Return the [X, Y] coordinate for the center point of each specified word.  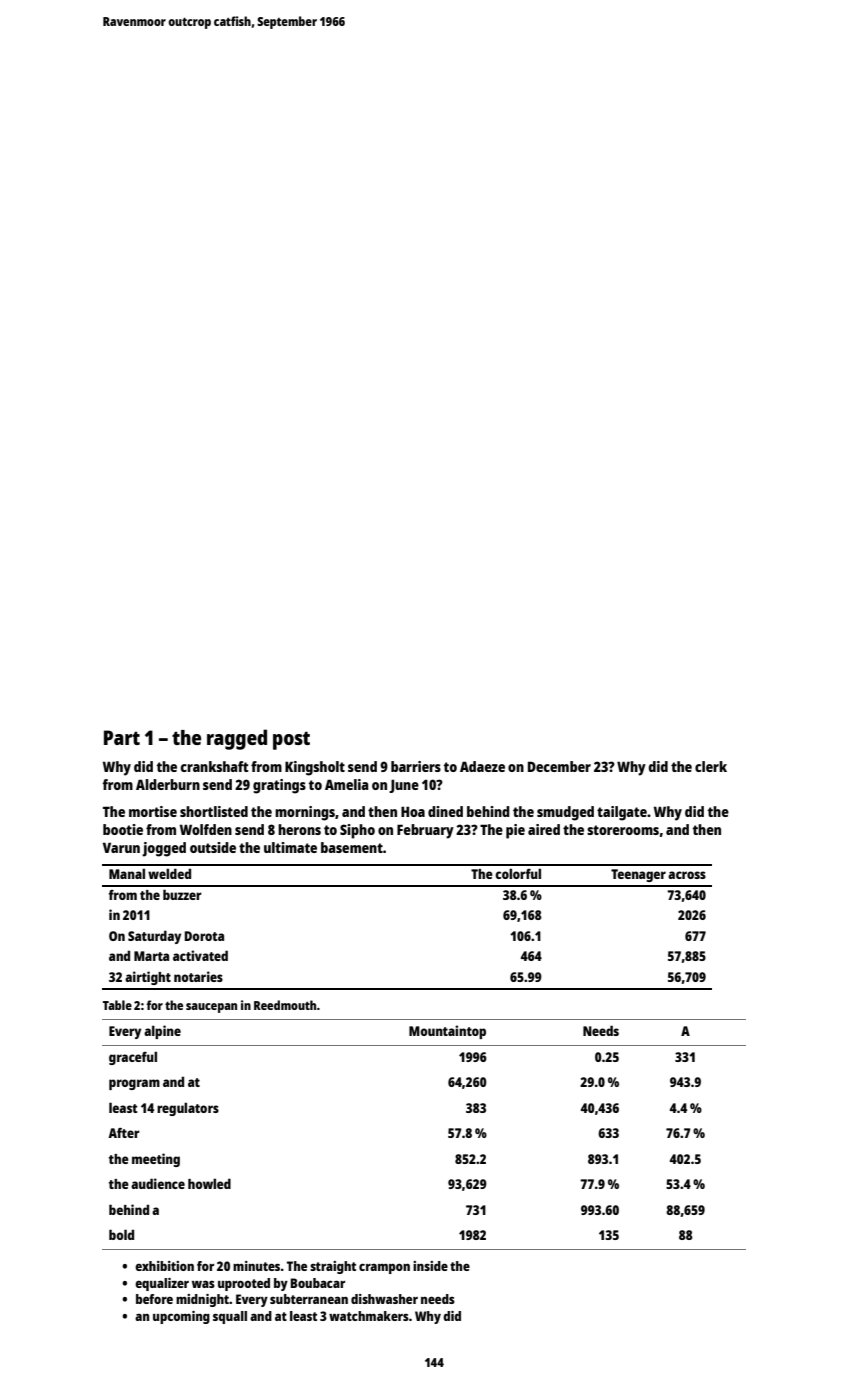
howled [209, 1183]
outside [213, 847]
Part [122, 737]
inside [430, 1266]
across [687, 875]
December [559, 766]
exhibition [164, 1266]
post [291, 740]
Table [117, 1005]
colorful [518, 873]
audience [158, 1183]
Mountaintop [447, 1032]
